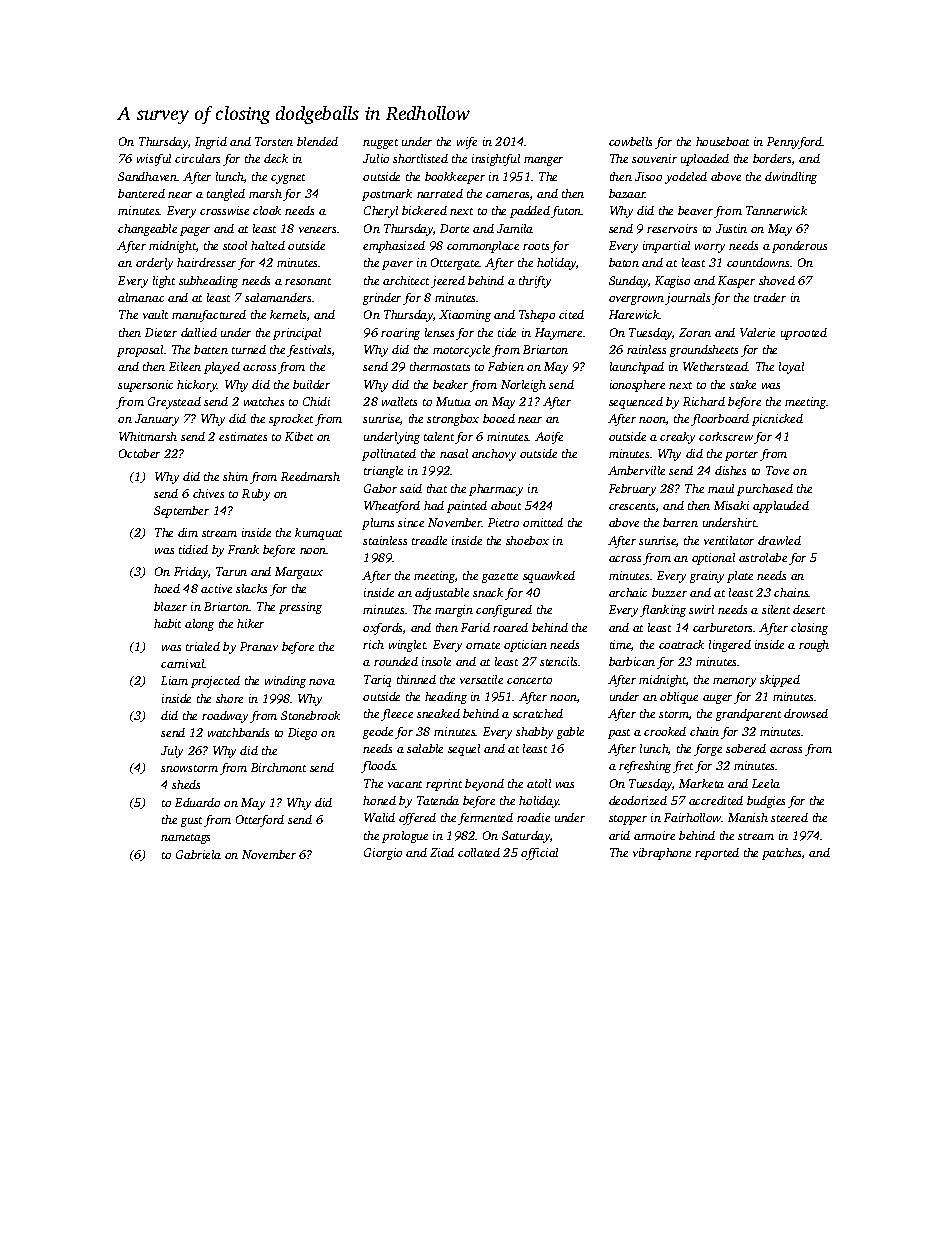 The height and width of the screenshot is (1233, 952). What do you see at coordinates (276, 158) in the screenshot?
I see `deck` at bounding box center [276, 158].
